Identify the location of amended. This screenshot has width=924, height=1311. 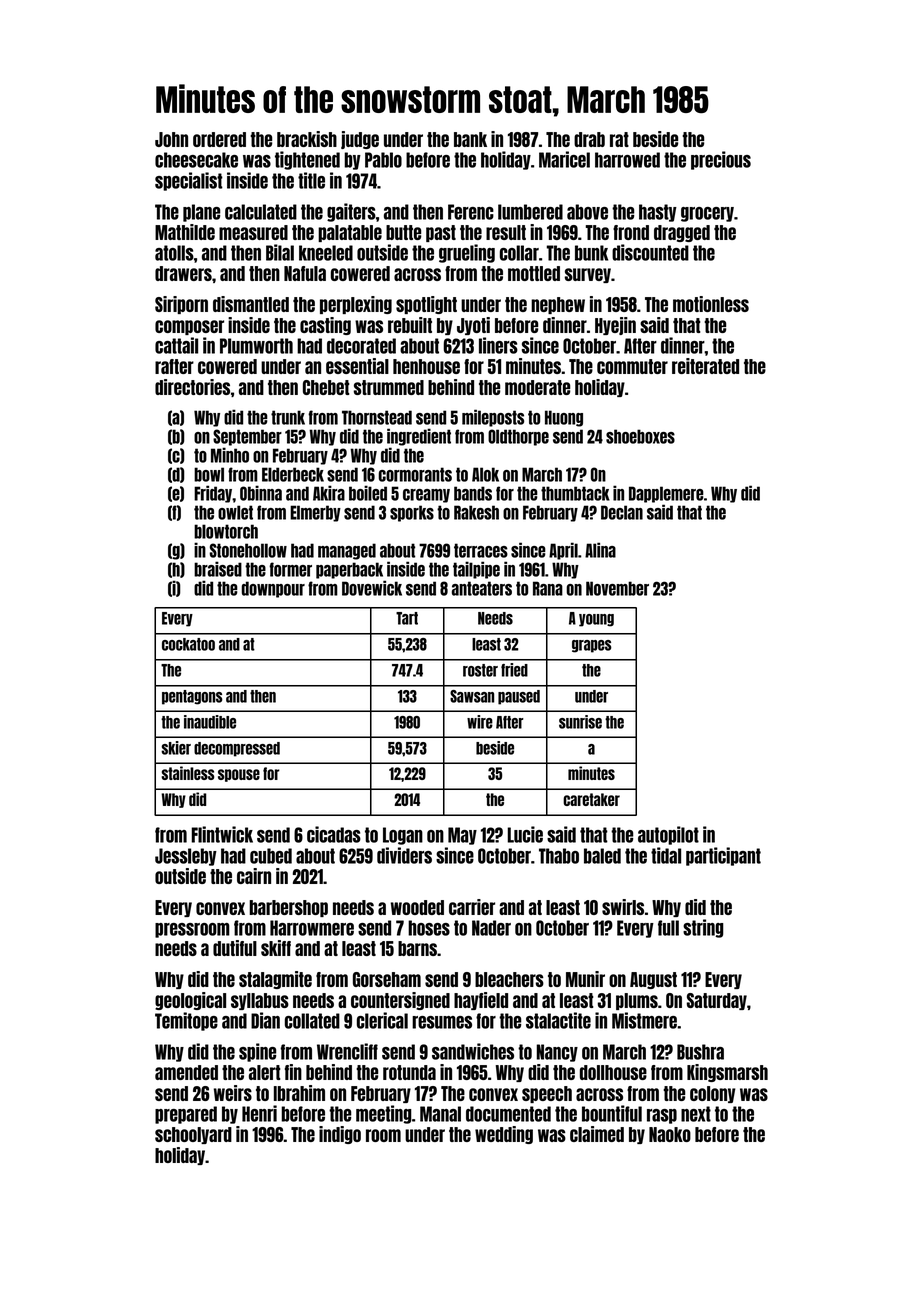
(186, 1072).
